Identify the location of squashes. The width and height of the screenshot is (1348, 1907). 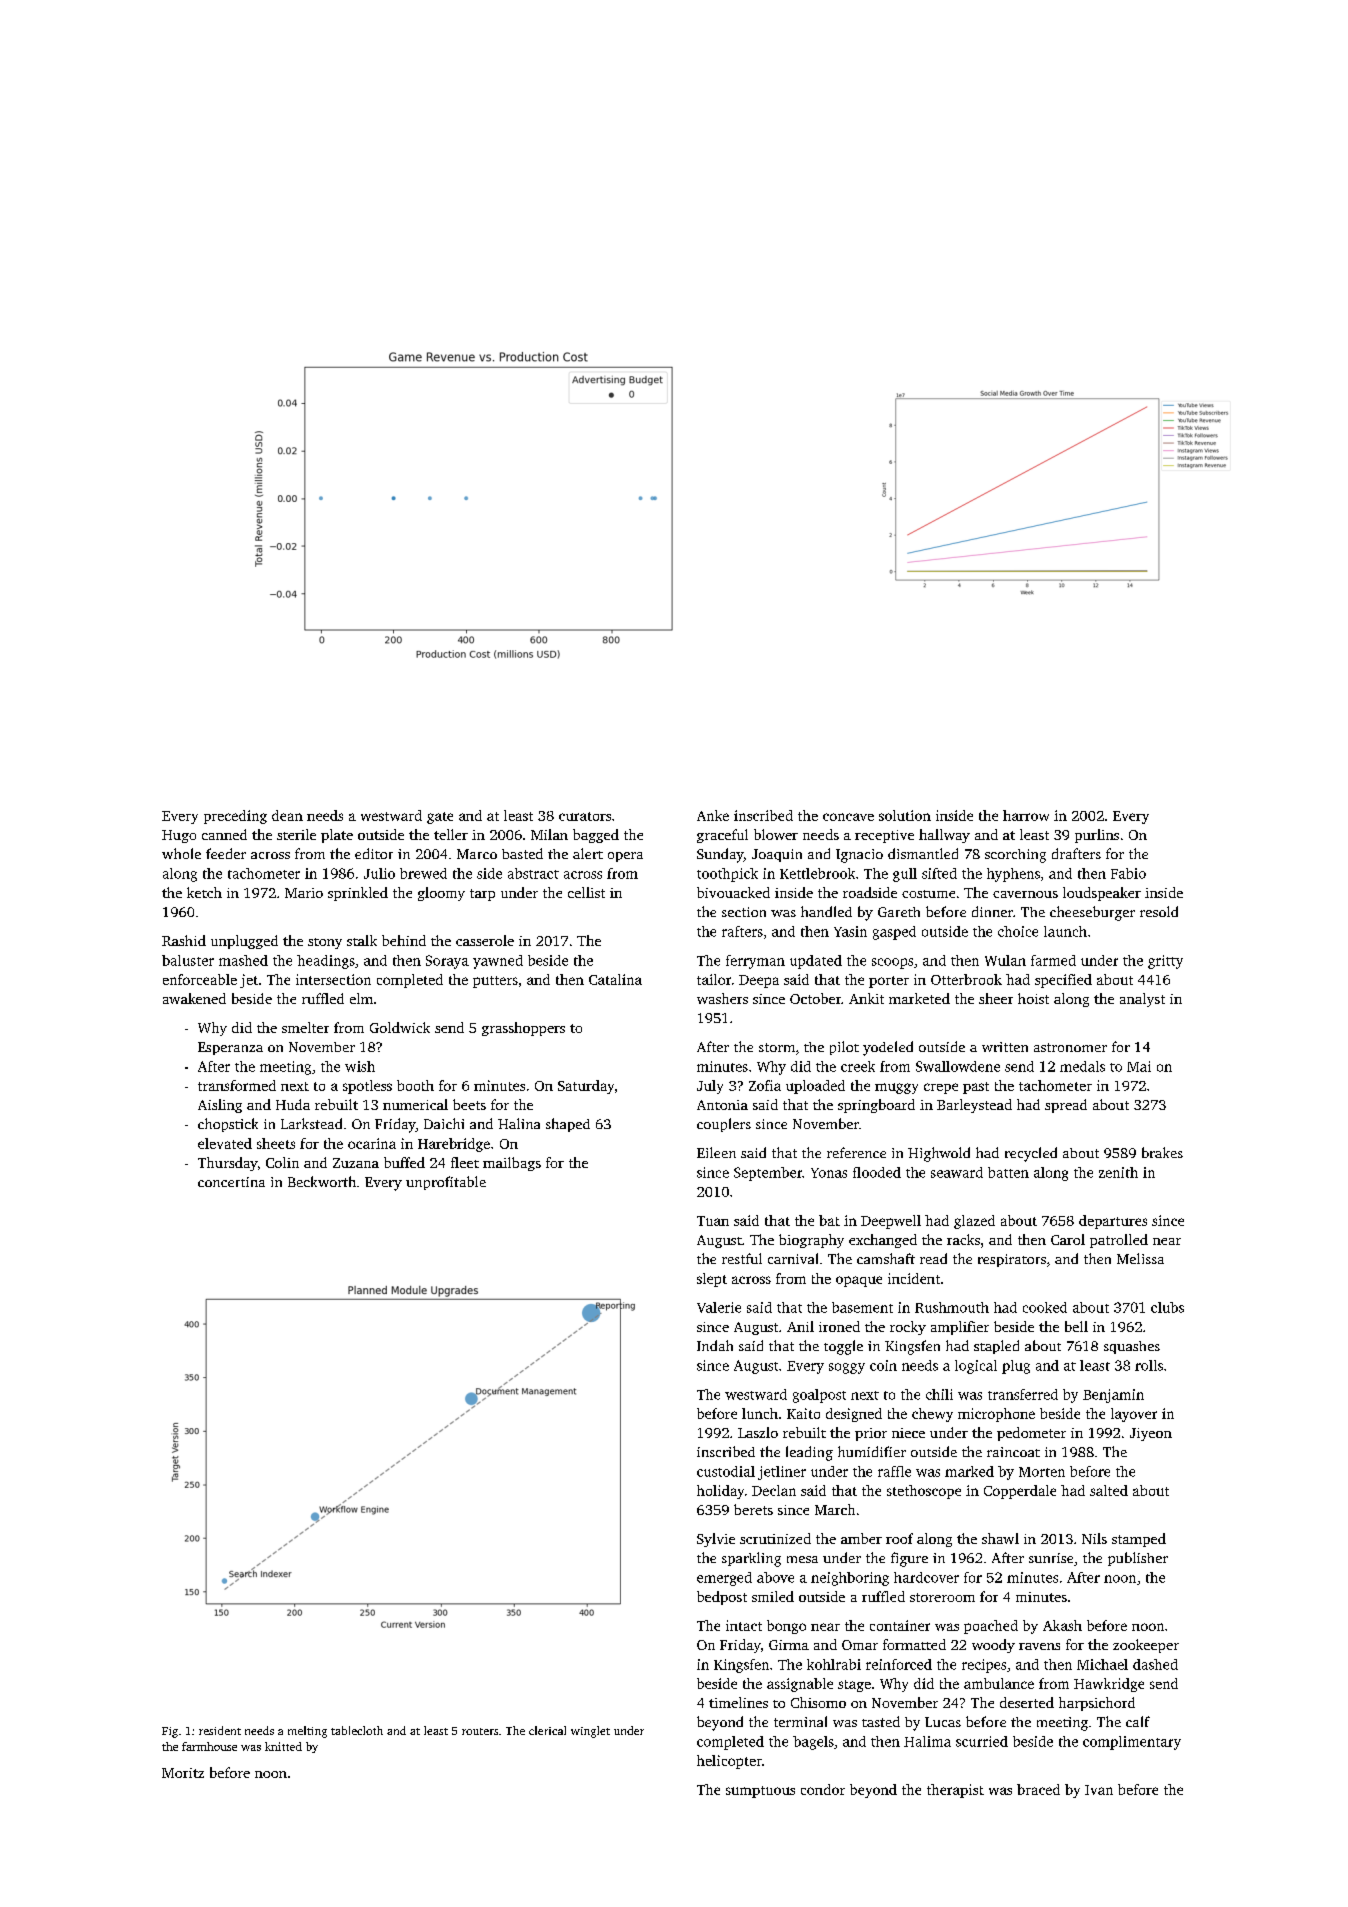
(1132, 1347).
